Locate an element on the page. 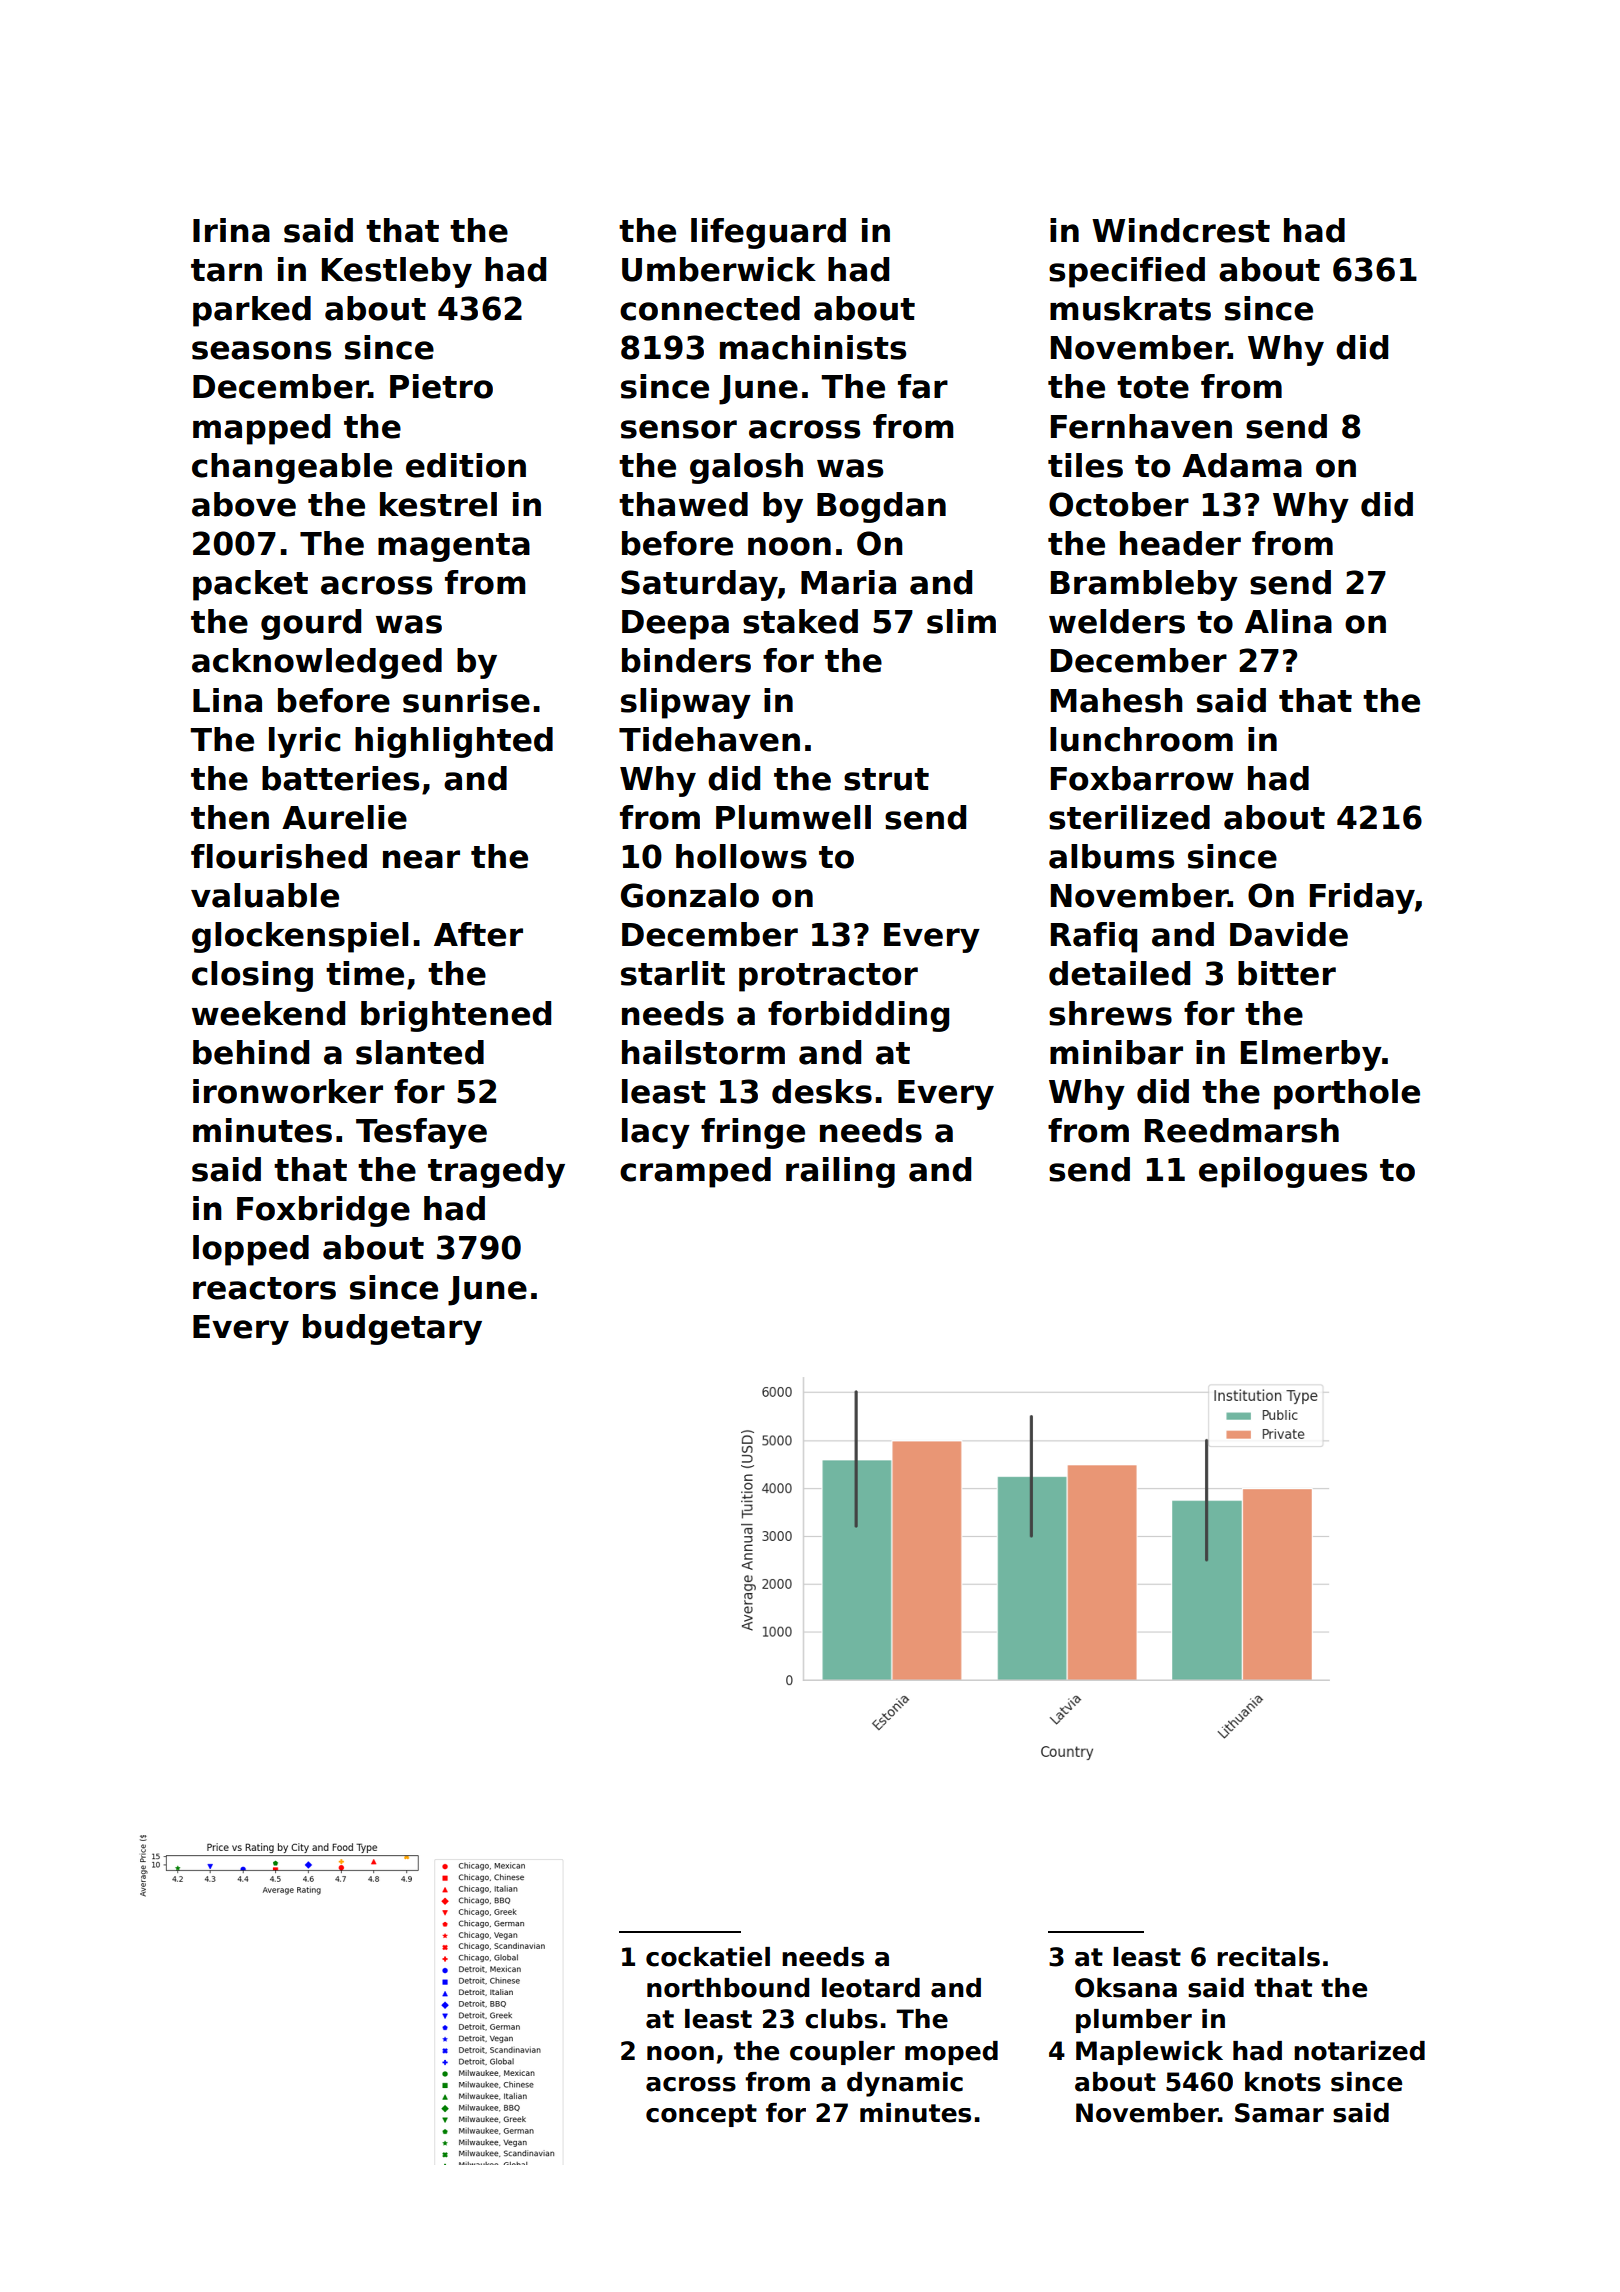 The image size is (1620, 2292). sensor is located at coordinates (679, 429).
